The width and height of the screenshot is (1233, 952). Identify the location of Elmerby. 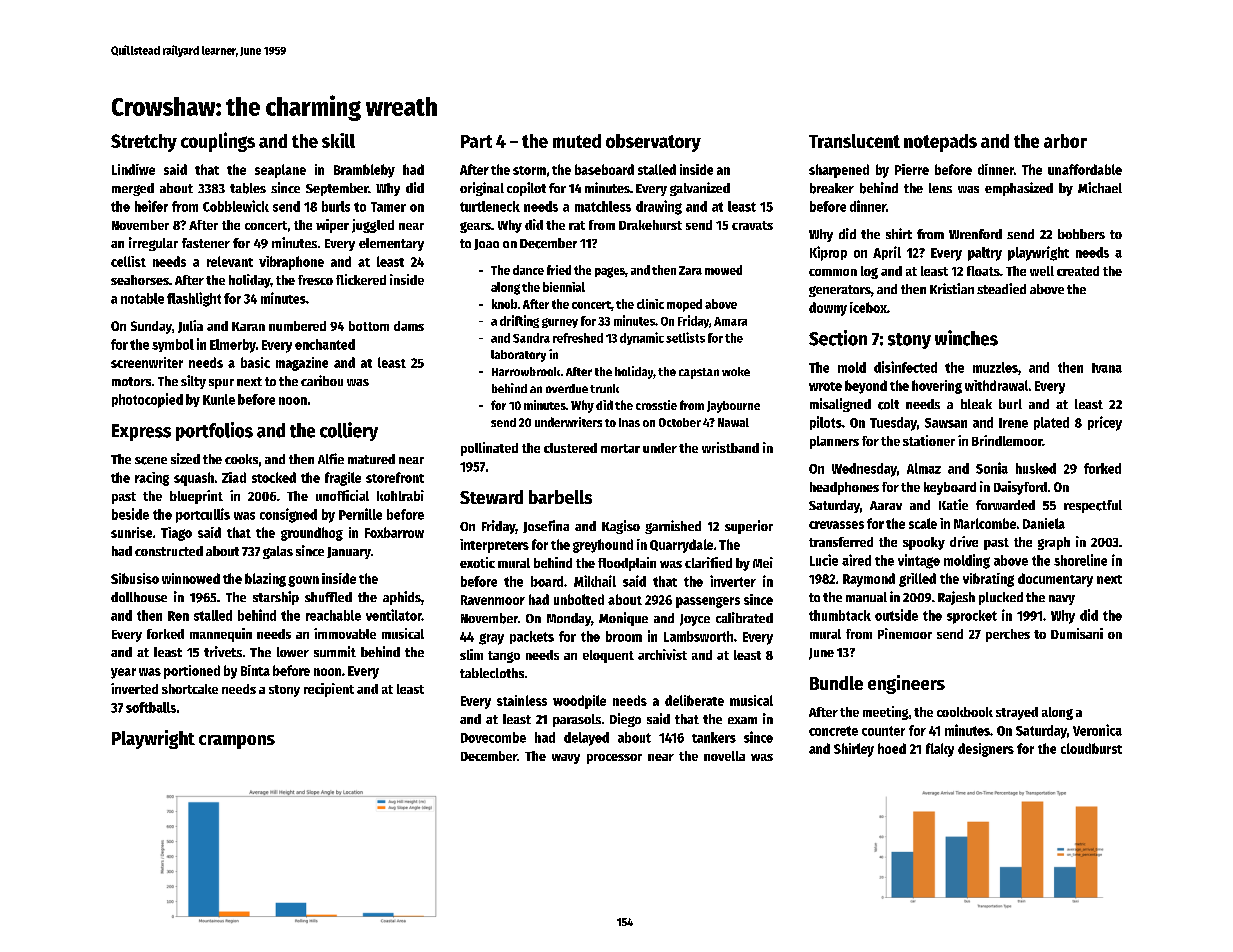
(233, 346).
